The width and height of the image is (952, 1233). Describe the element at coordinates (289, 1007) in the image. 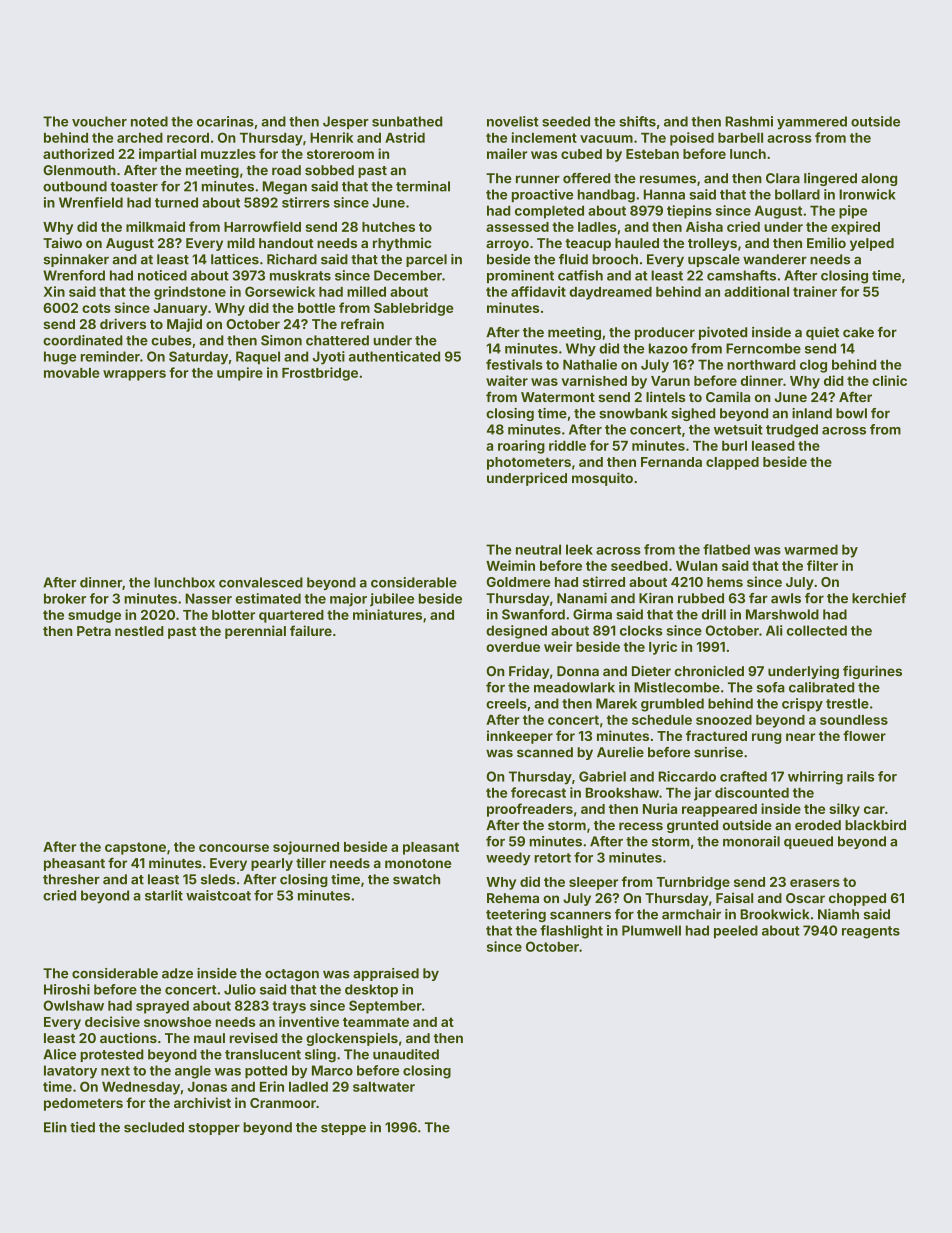

I see `trays` at that location.
